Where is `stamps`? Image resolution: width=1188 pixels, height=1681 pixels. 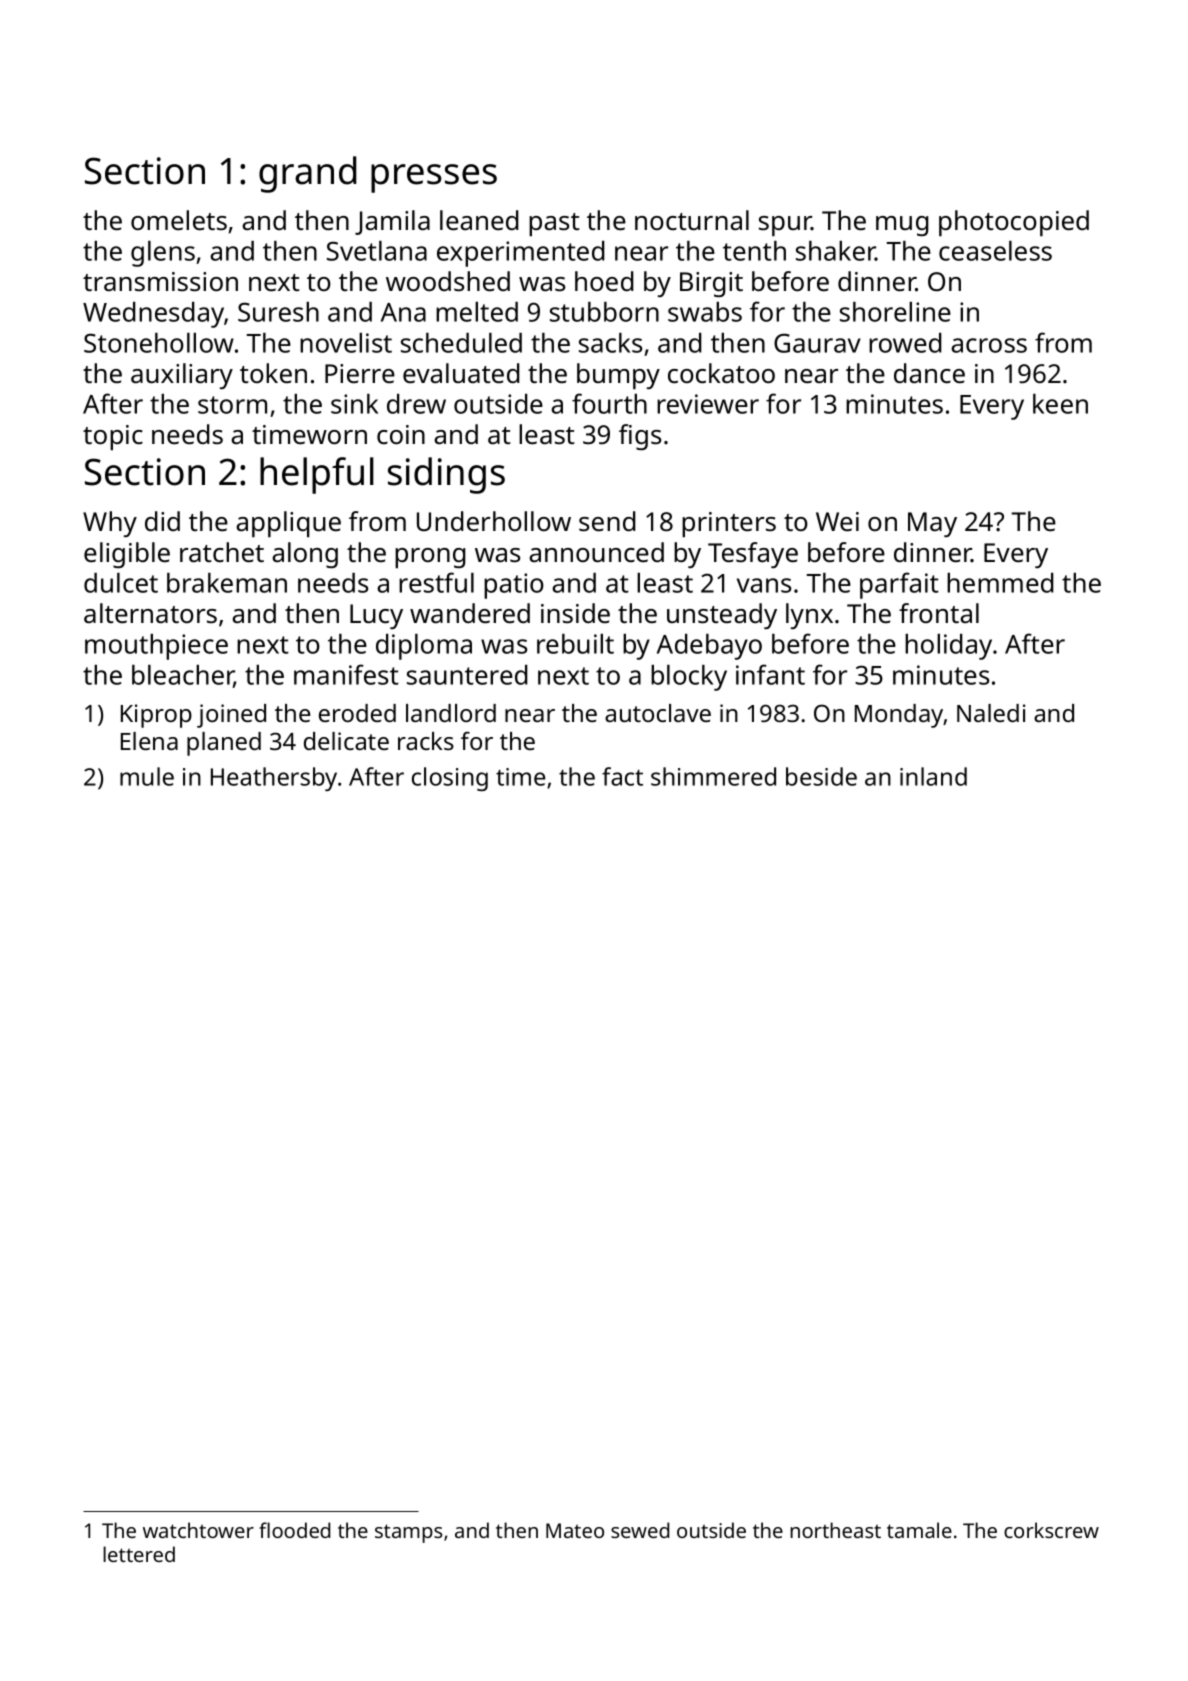
stamps is located at coordinates (408, 1533).
